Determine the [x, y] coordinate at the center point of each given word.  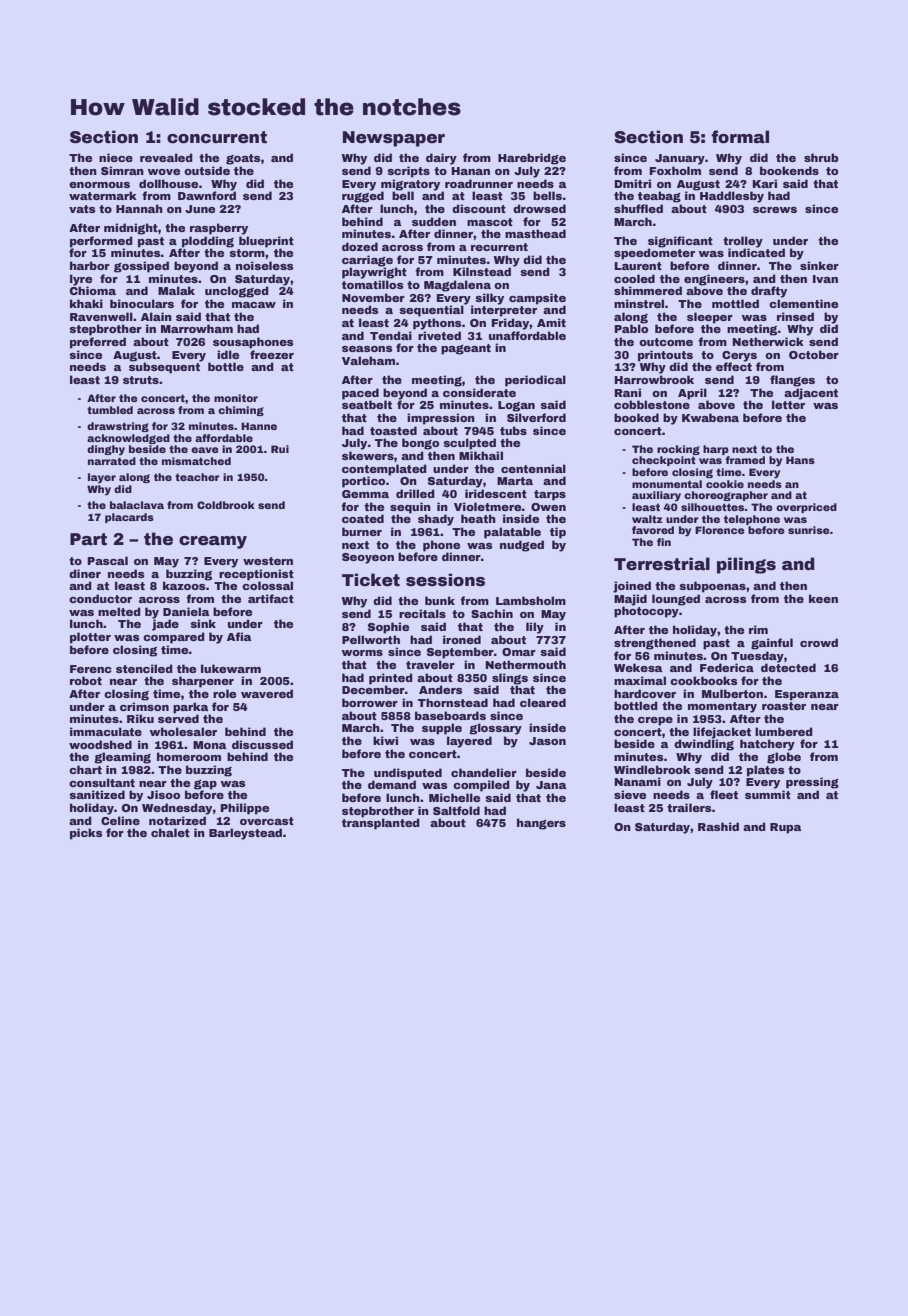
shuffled [638, 208]
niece [116, 157]
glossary [495, 729]
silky [489, 299]
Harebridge [532, 159]
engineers [714, 280]
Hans [800, 460]
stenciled [144, 668]
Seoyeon [368, 558]
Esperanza [807, 695]
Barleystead [245, 834]
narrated [112, 461]
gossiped [141, 267]
